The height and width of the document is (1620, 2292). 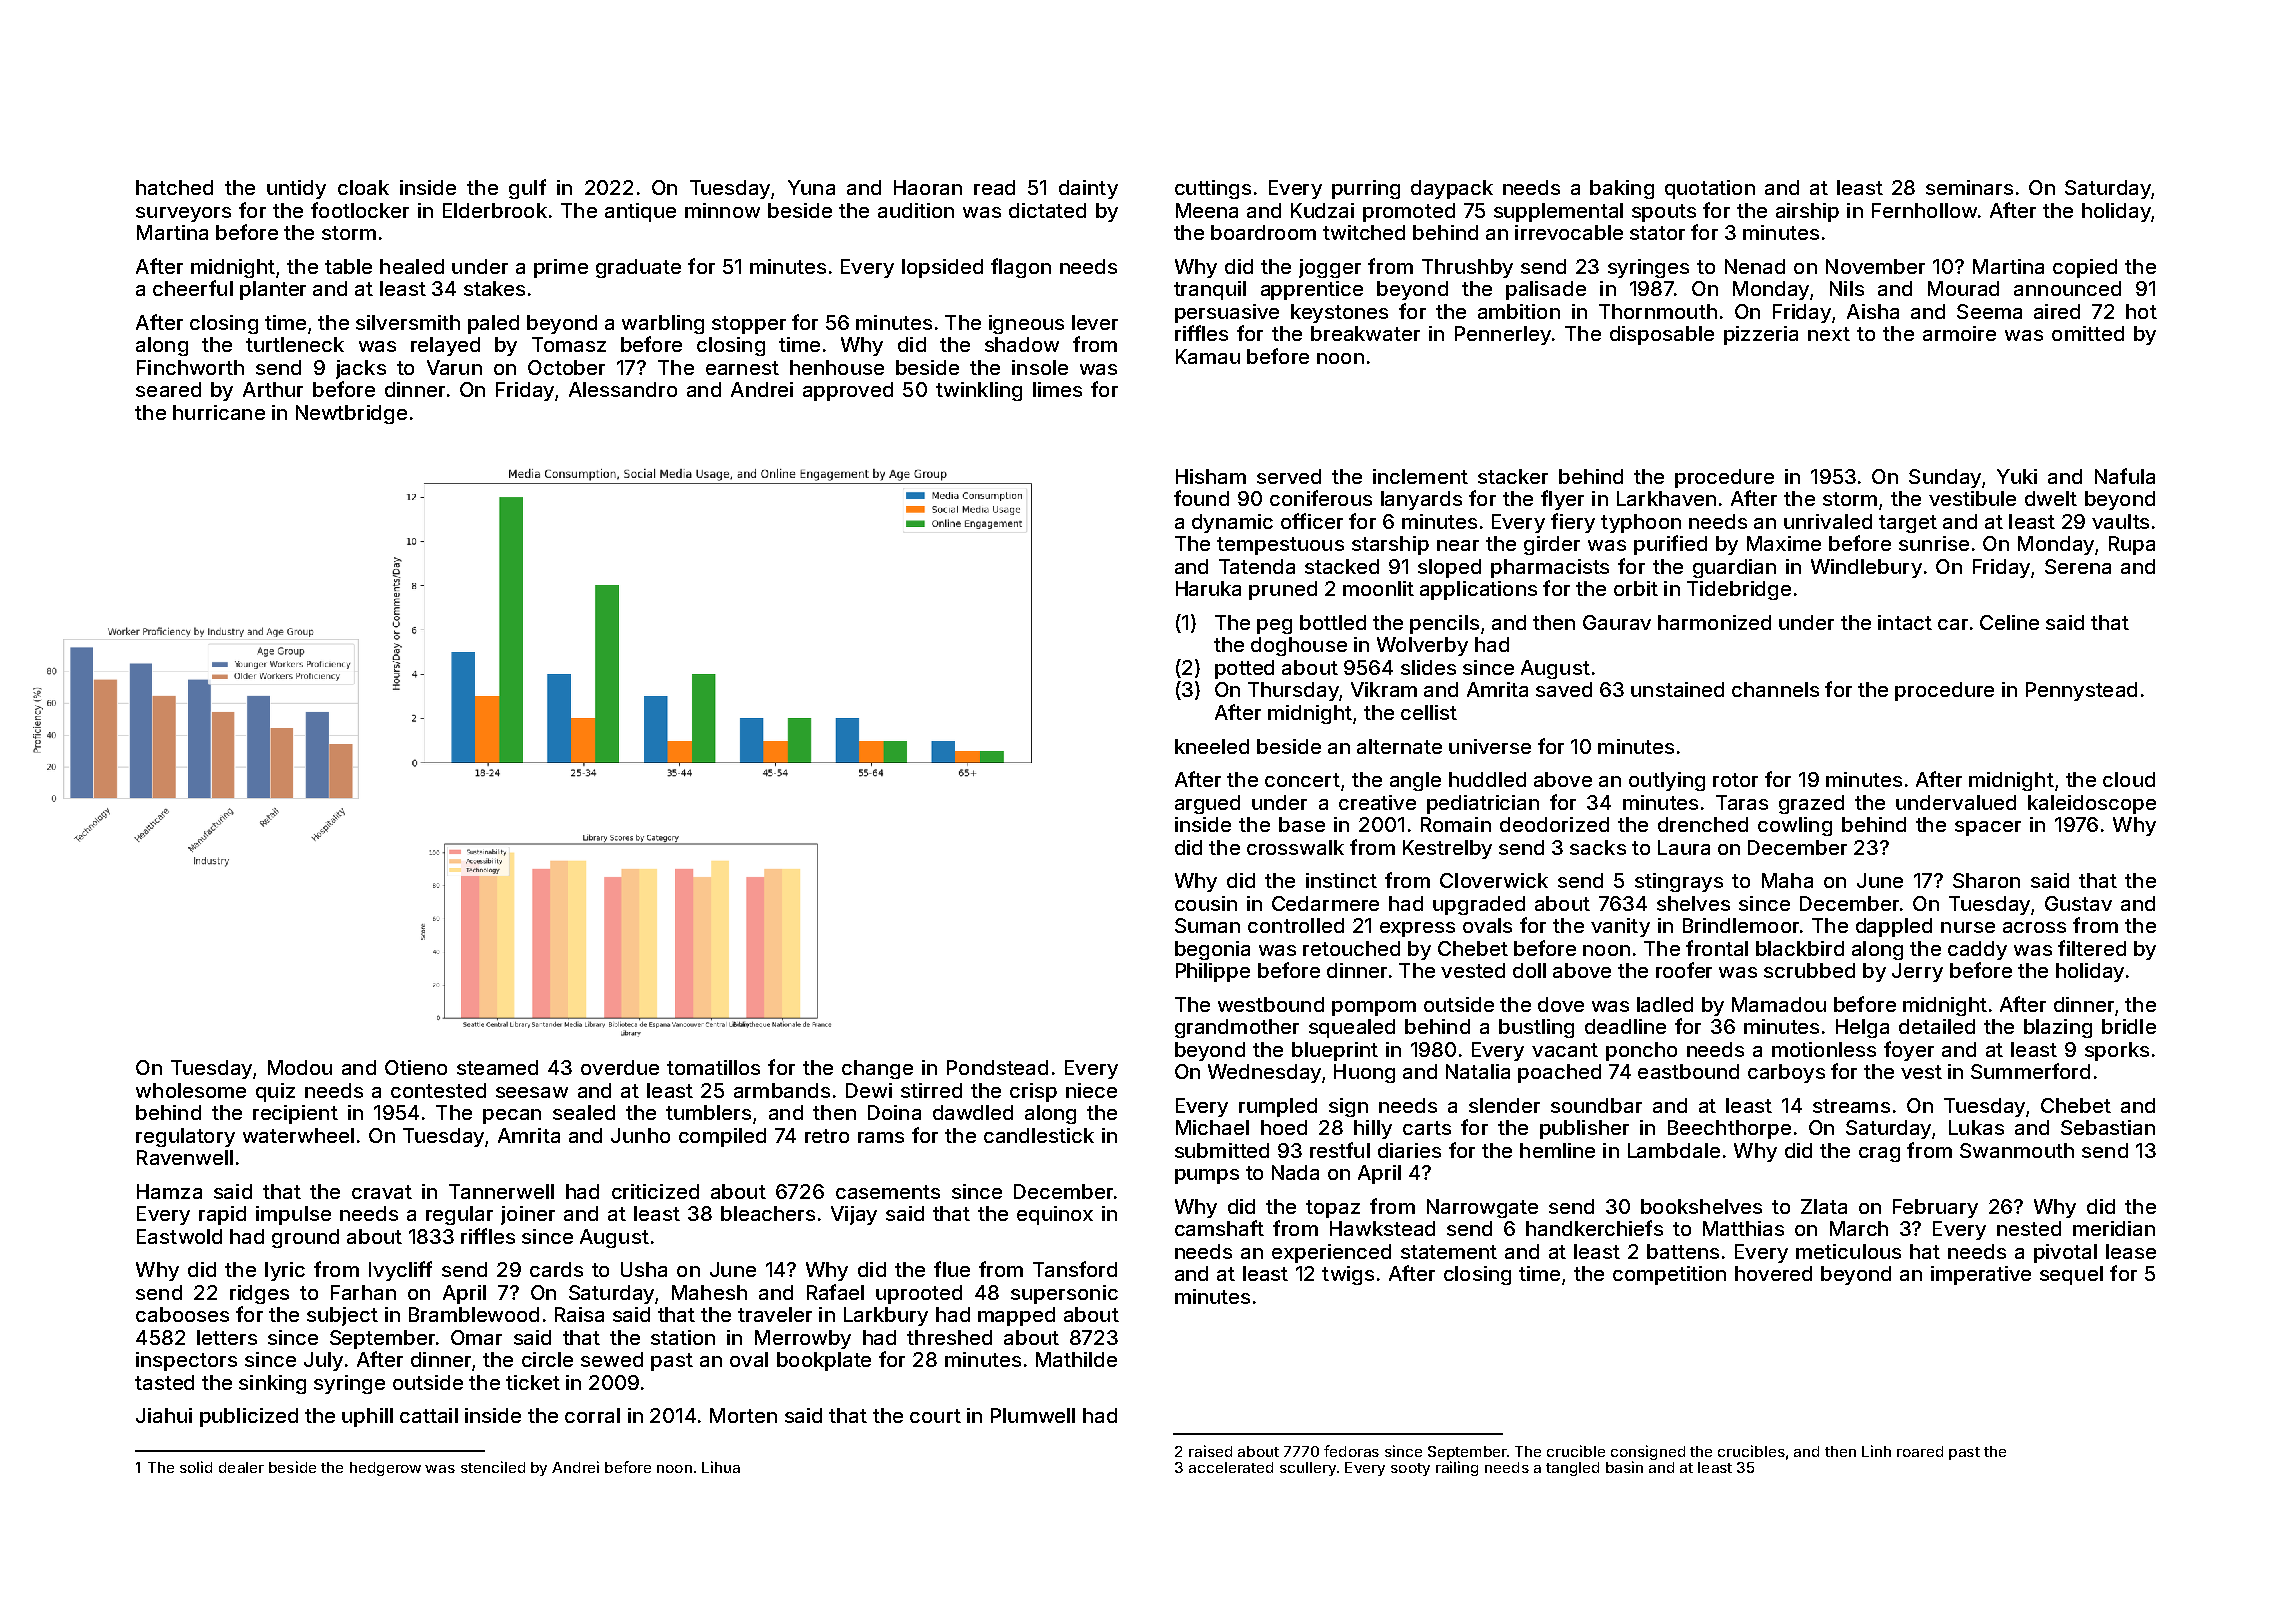 I want to click on graduate, so click(x=638, y=268).
